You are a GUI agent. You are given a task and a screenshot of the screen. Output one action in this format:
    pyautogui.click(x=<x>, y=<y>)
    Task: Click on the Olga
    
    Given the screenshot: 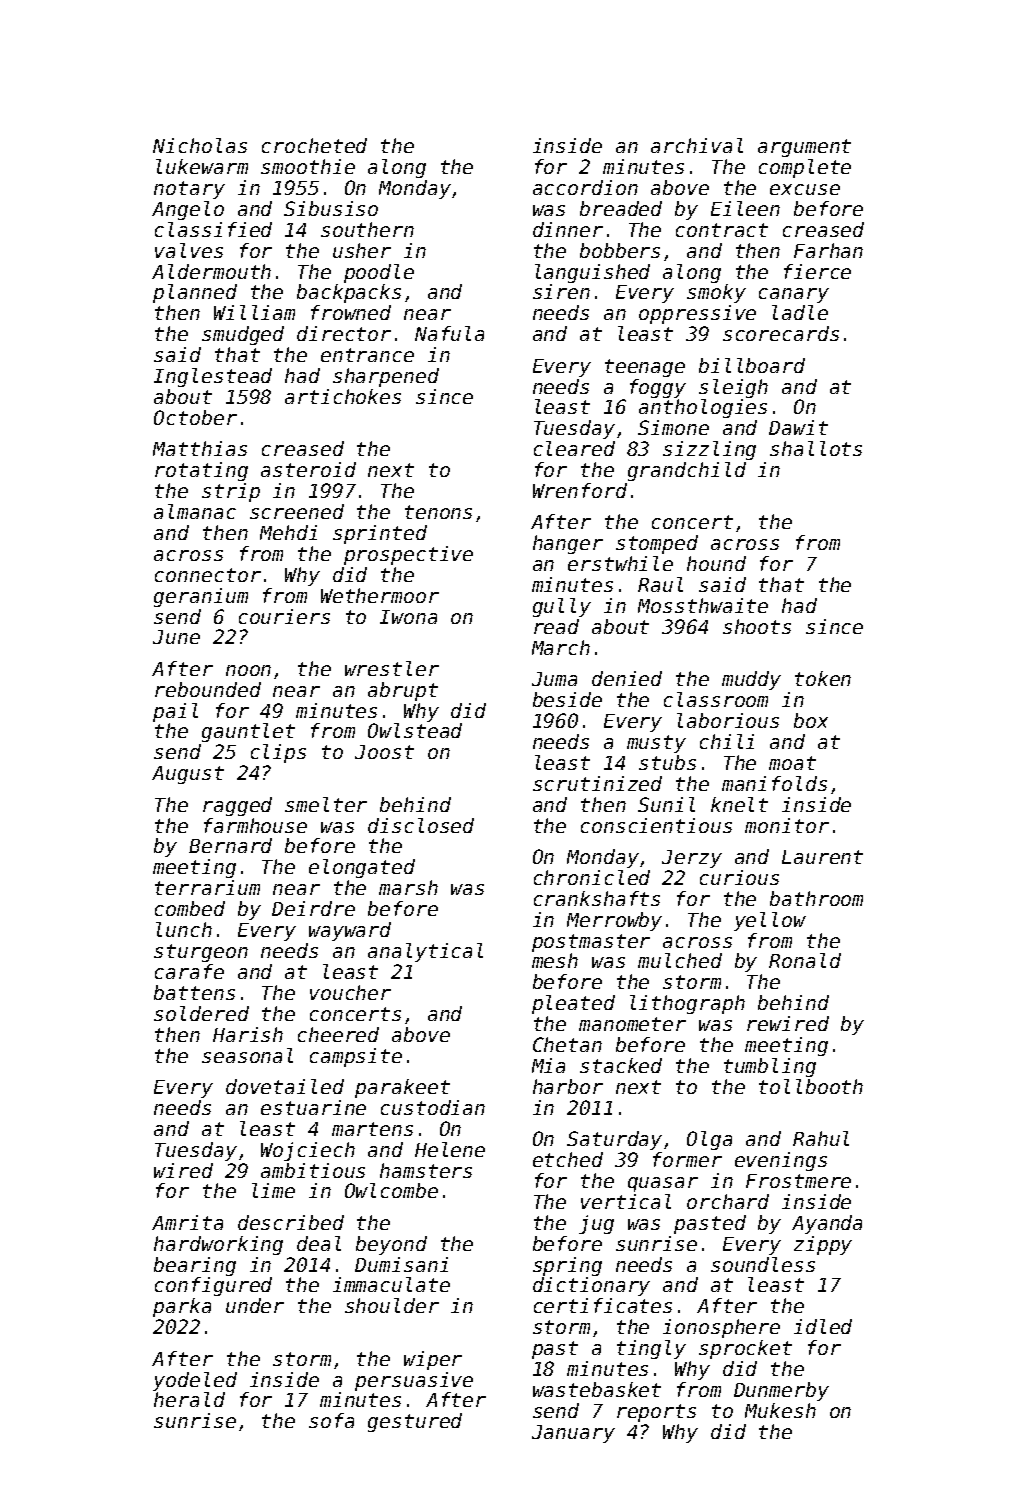 What is the action you would take?
    pyautogui.click(x=709, y=1140)
